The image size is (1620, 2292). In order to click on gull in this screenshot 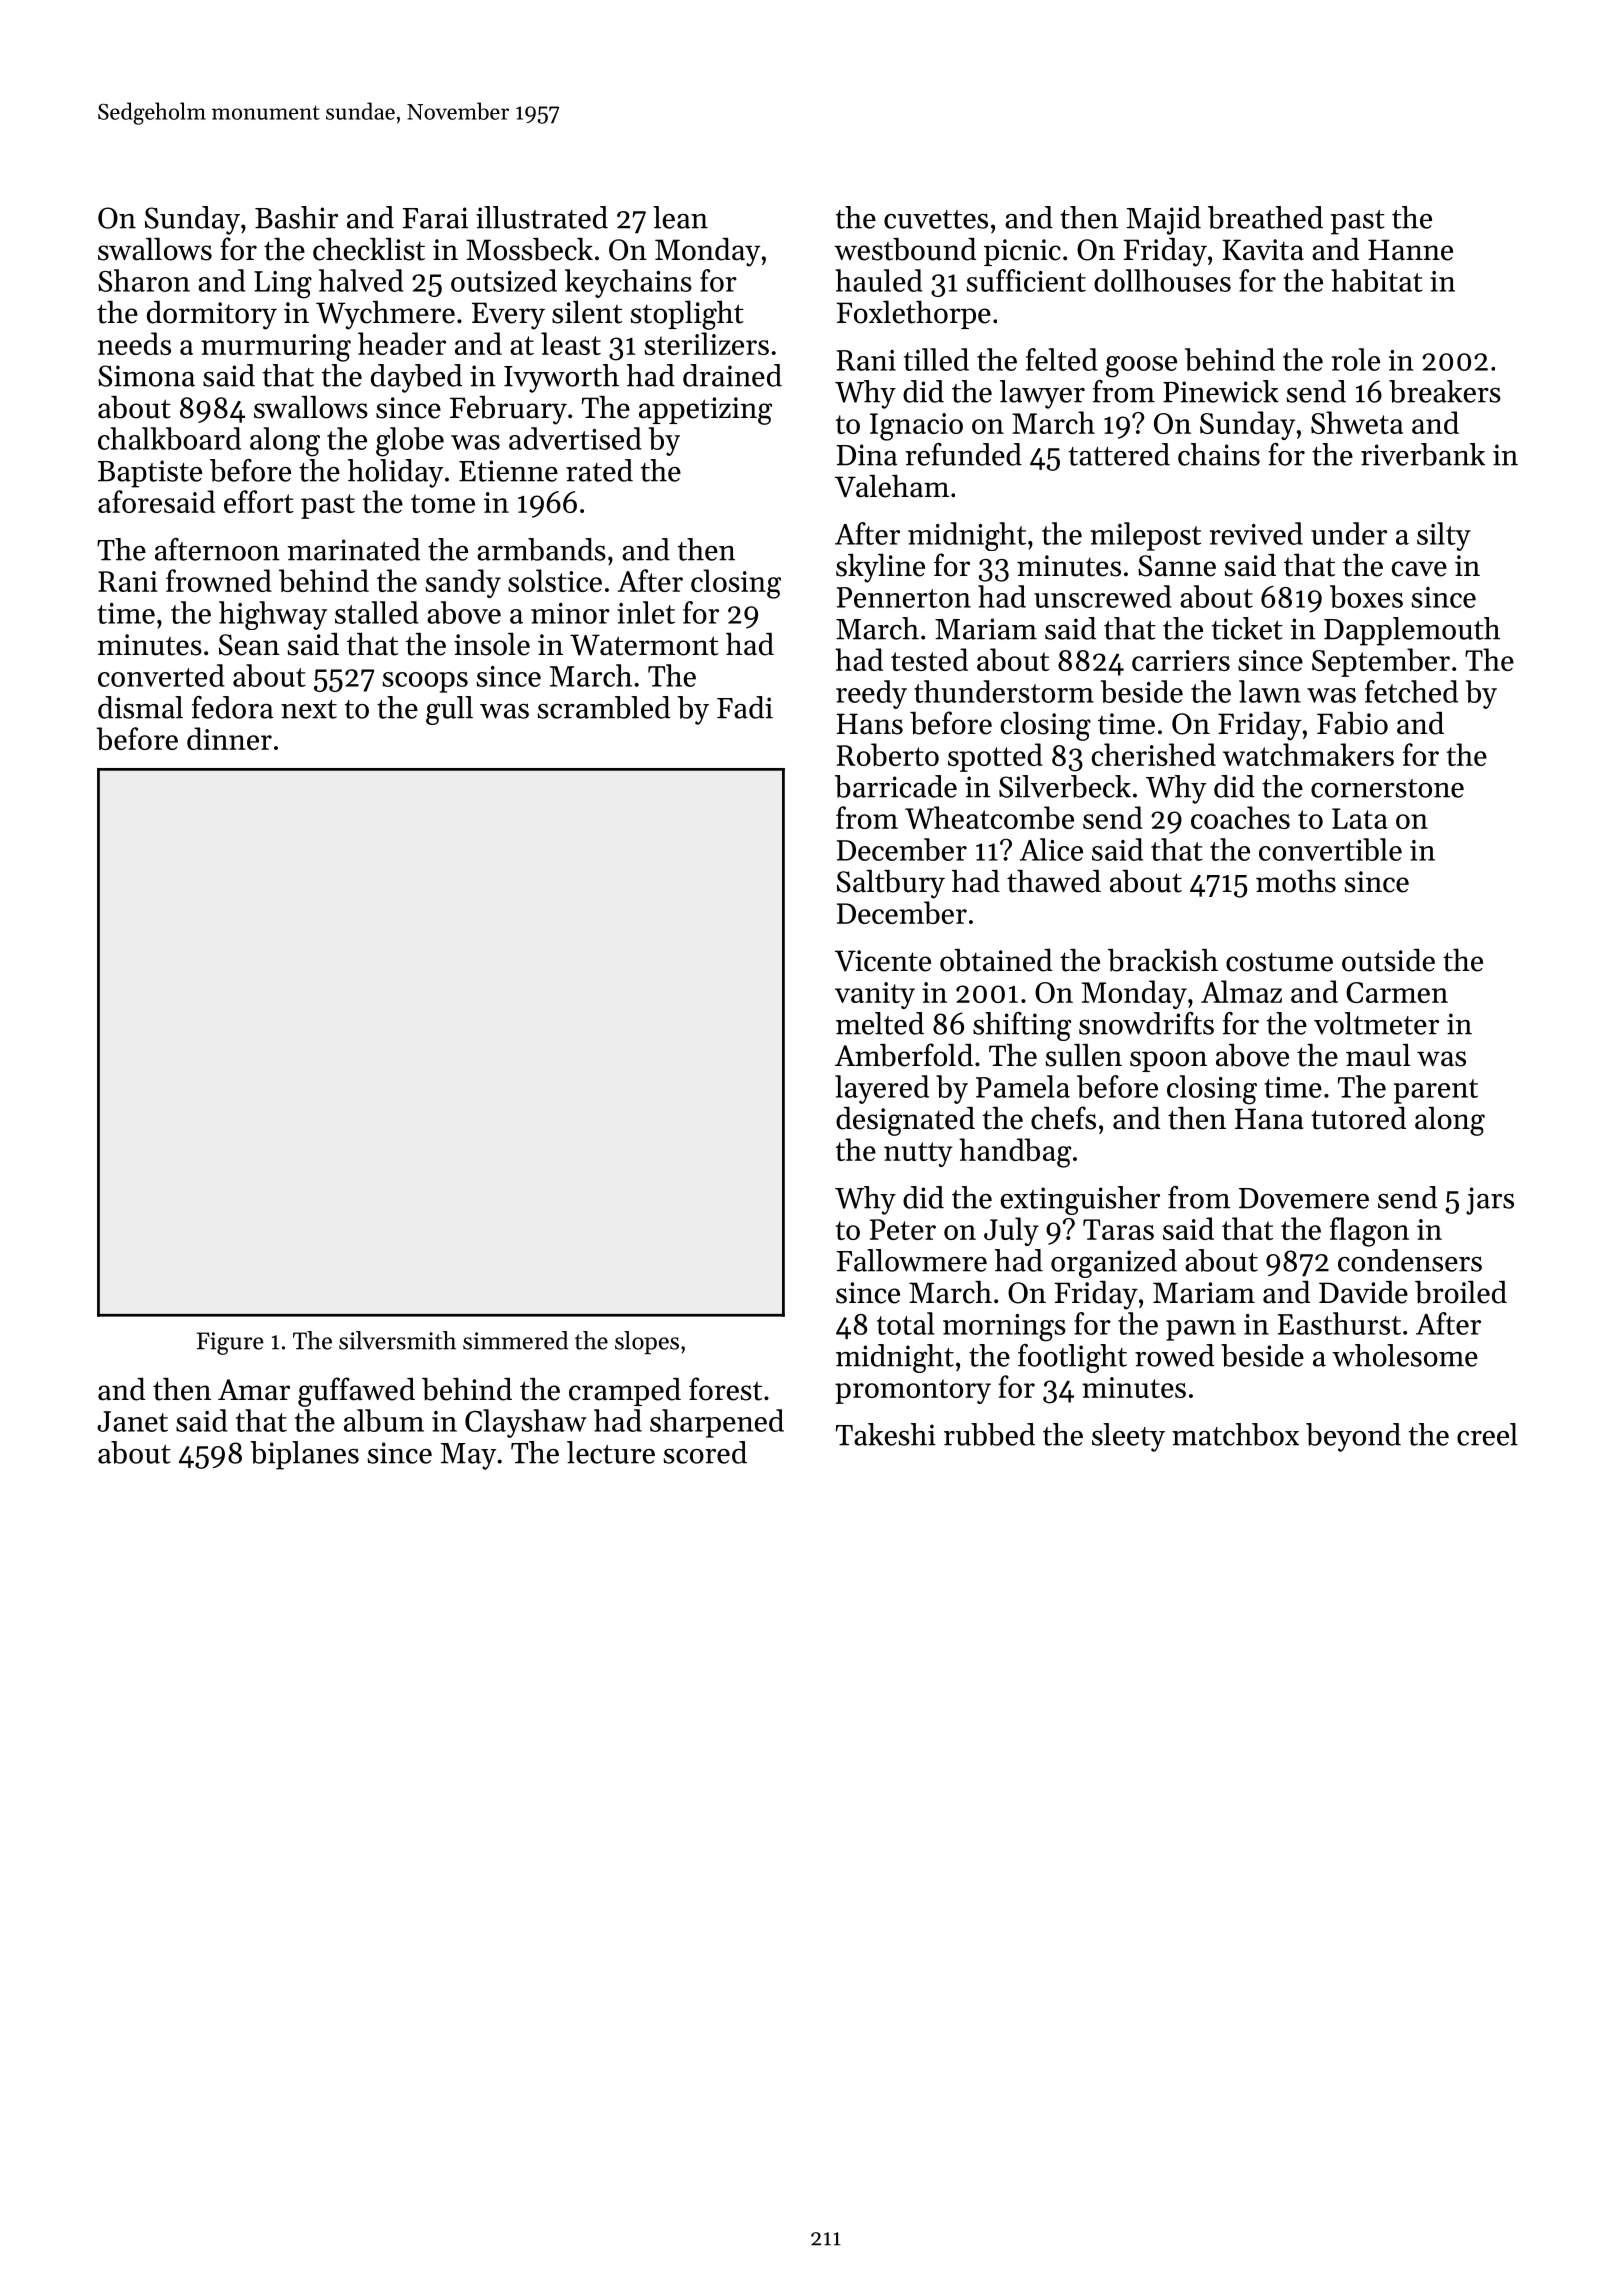, I will do `click(449, 710)`.
